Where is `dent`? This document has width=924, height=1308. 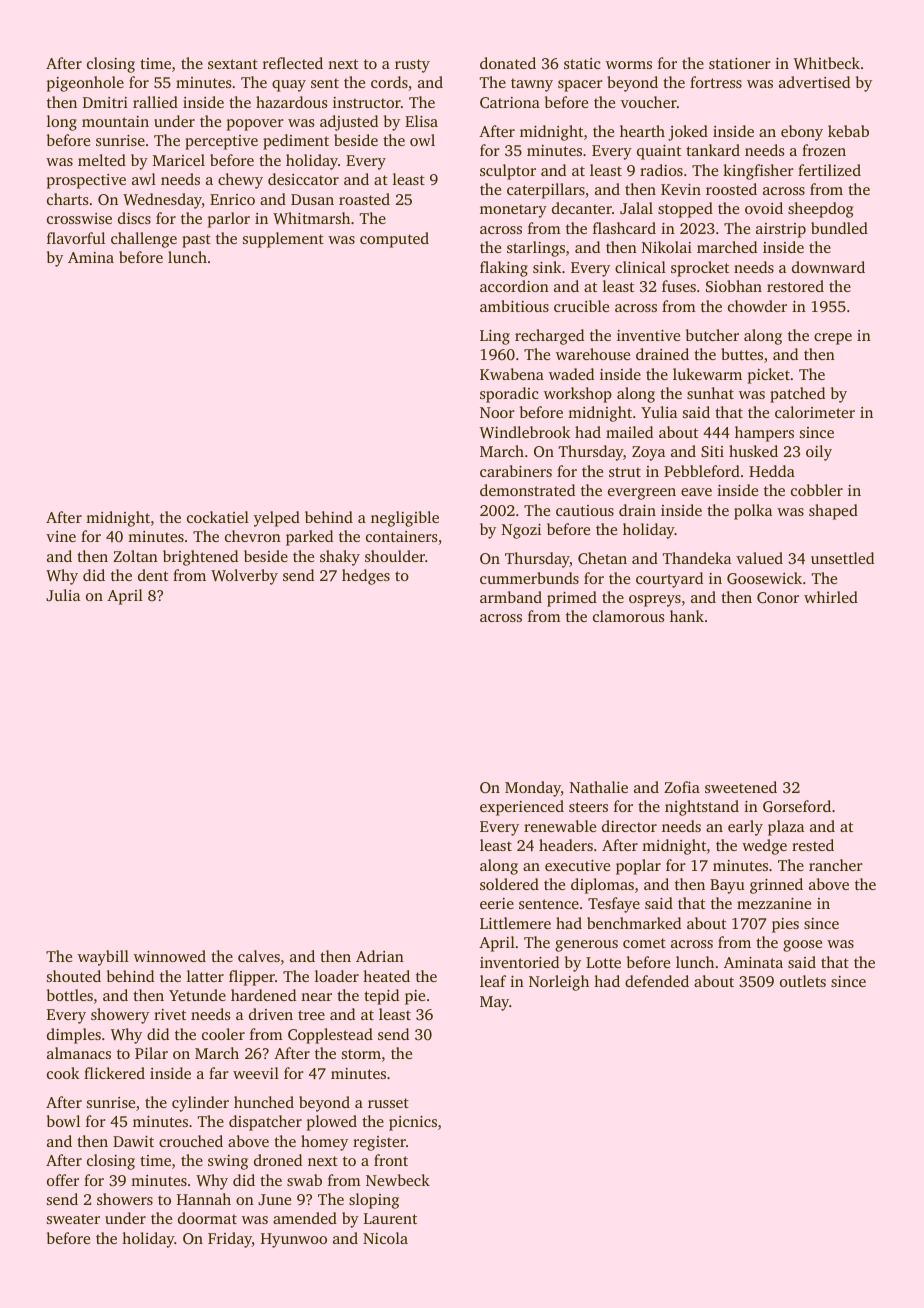
dent is located at coordinates (153, 575).
